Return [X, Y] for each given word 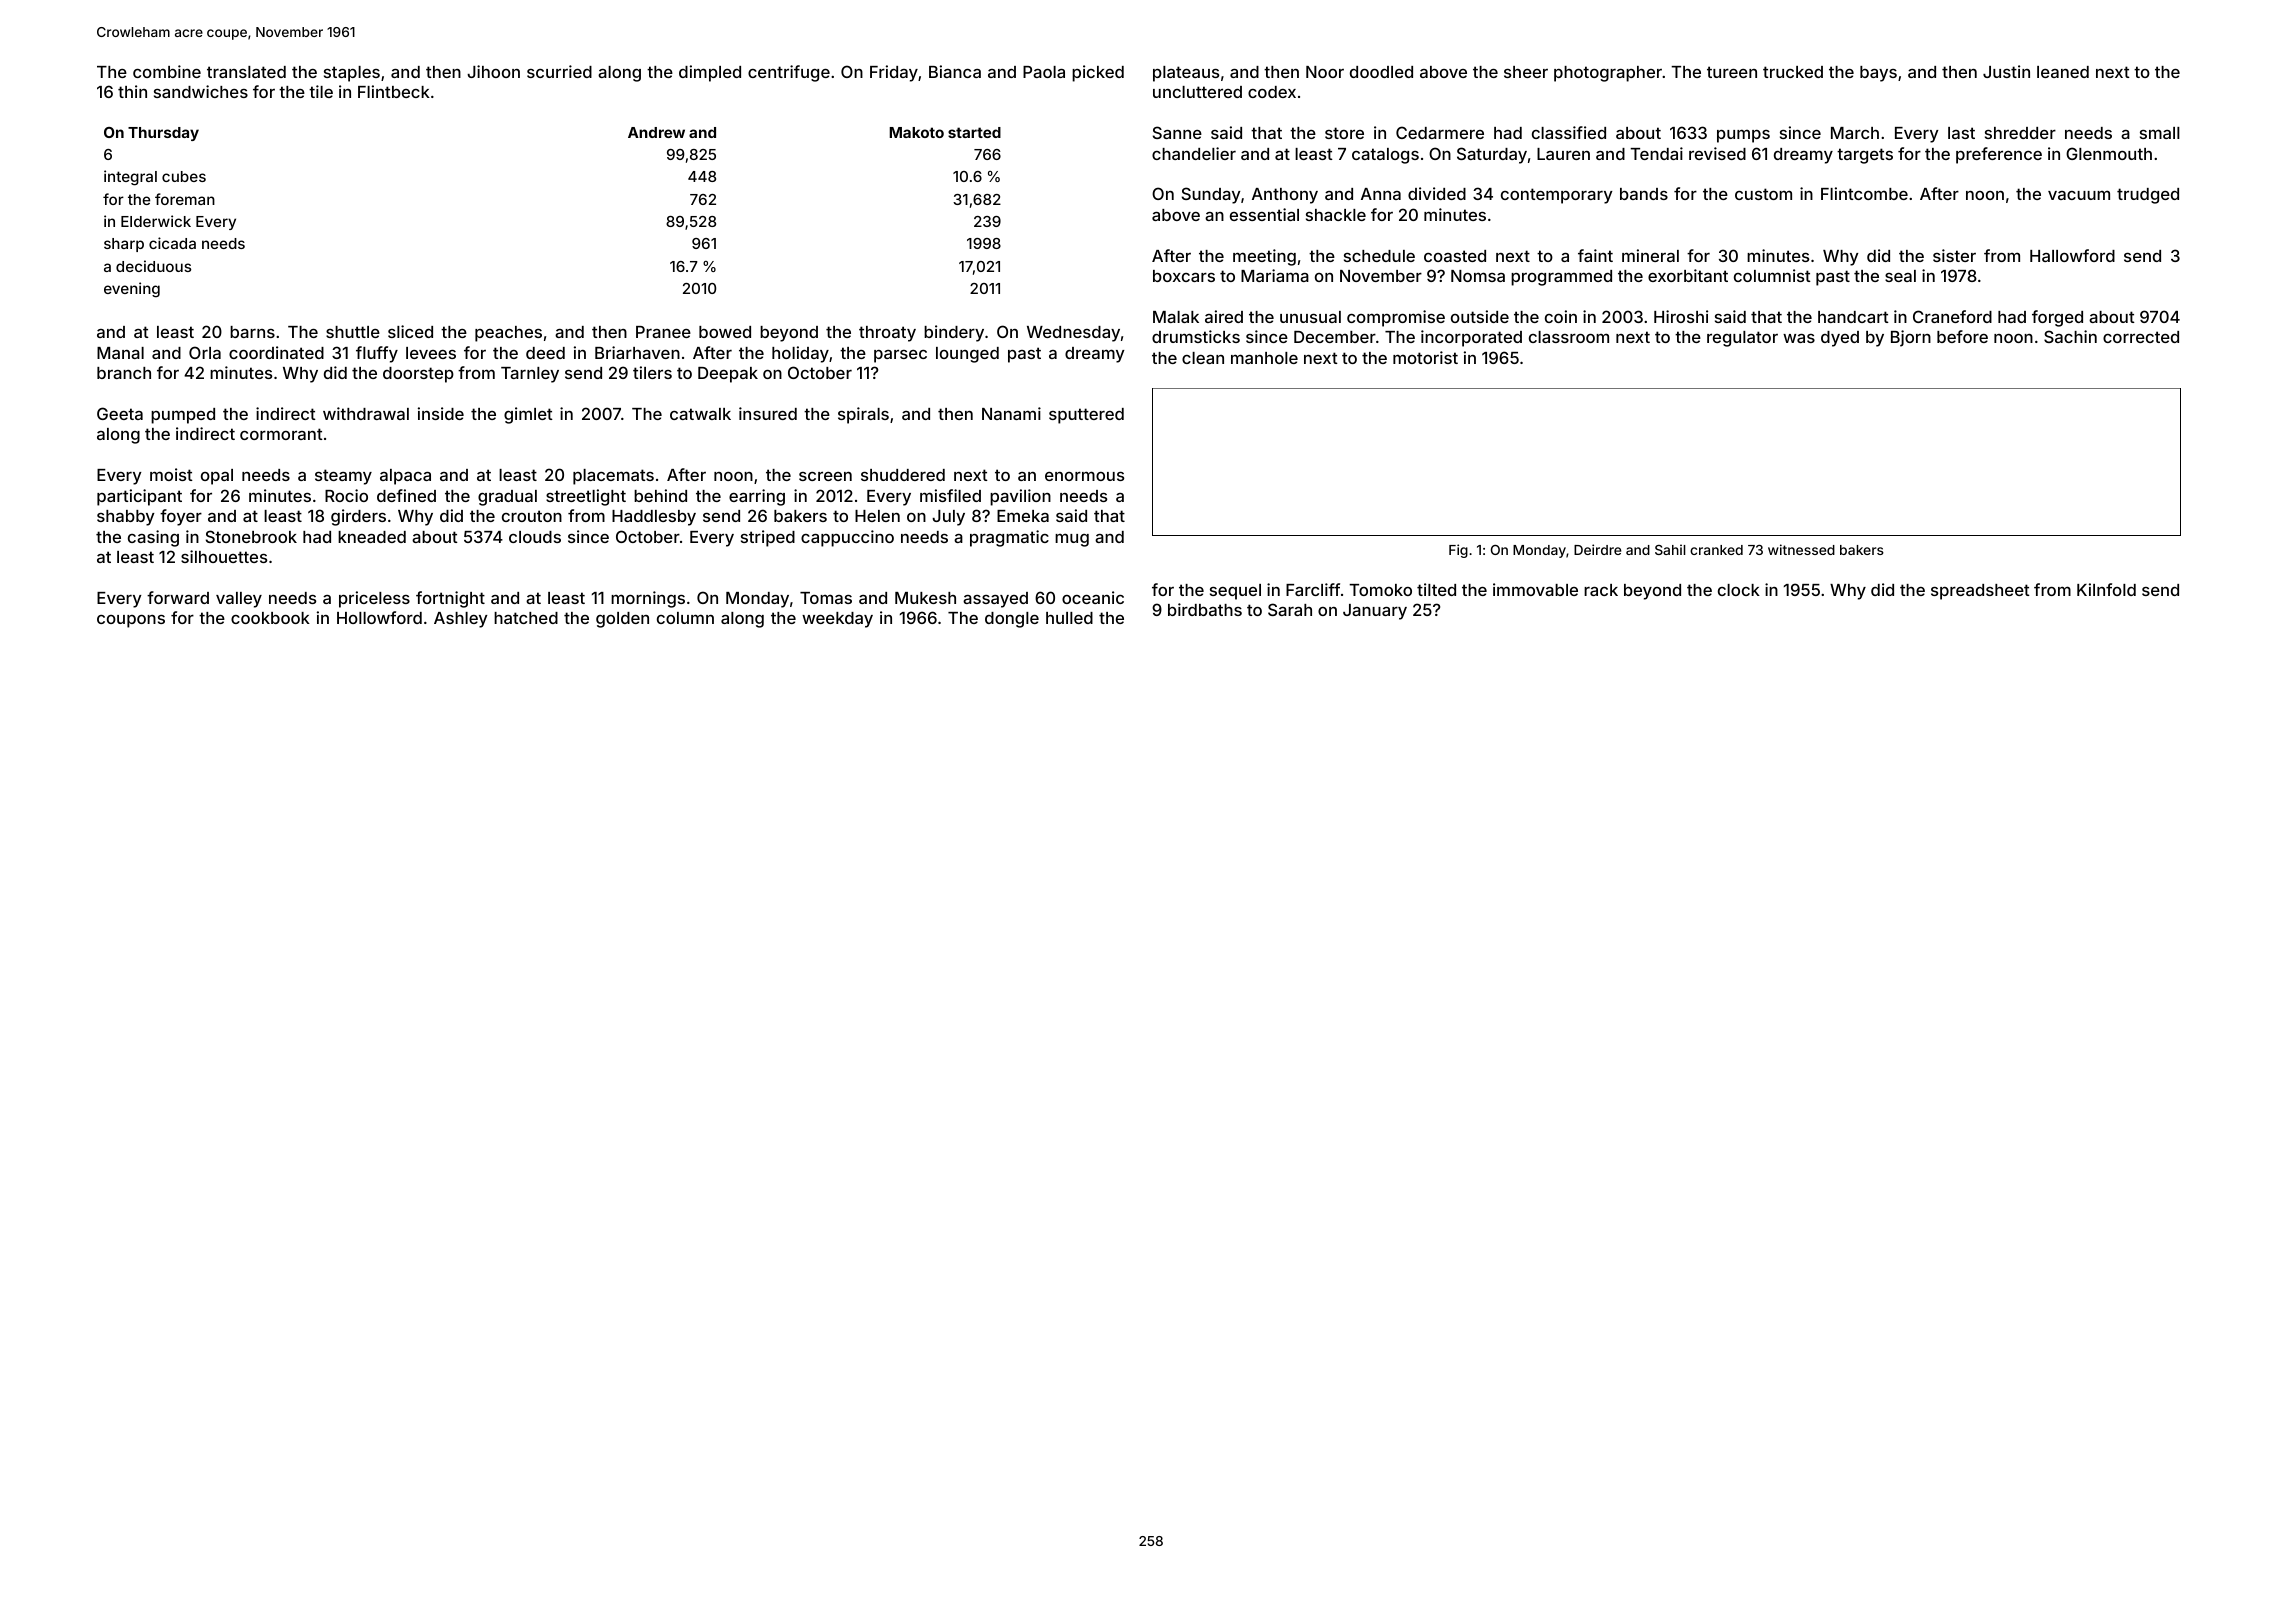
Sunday [1211, 195]
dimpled [710, 73]
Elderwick [156, 221]
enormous [1084, 476]
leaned [2063, 72]
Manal [120, 353]
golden [622, 620]
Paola [1044, 72]
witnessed [1801, 549]
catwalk [700, 414]
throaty [887, 334]
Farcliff [1313, 589]
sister [1954, 255]
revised [1717, 153]
